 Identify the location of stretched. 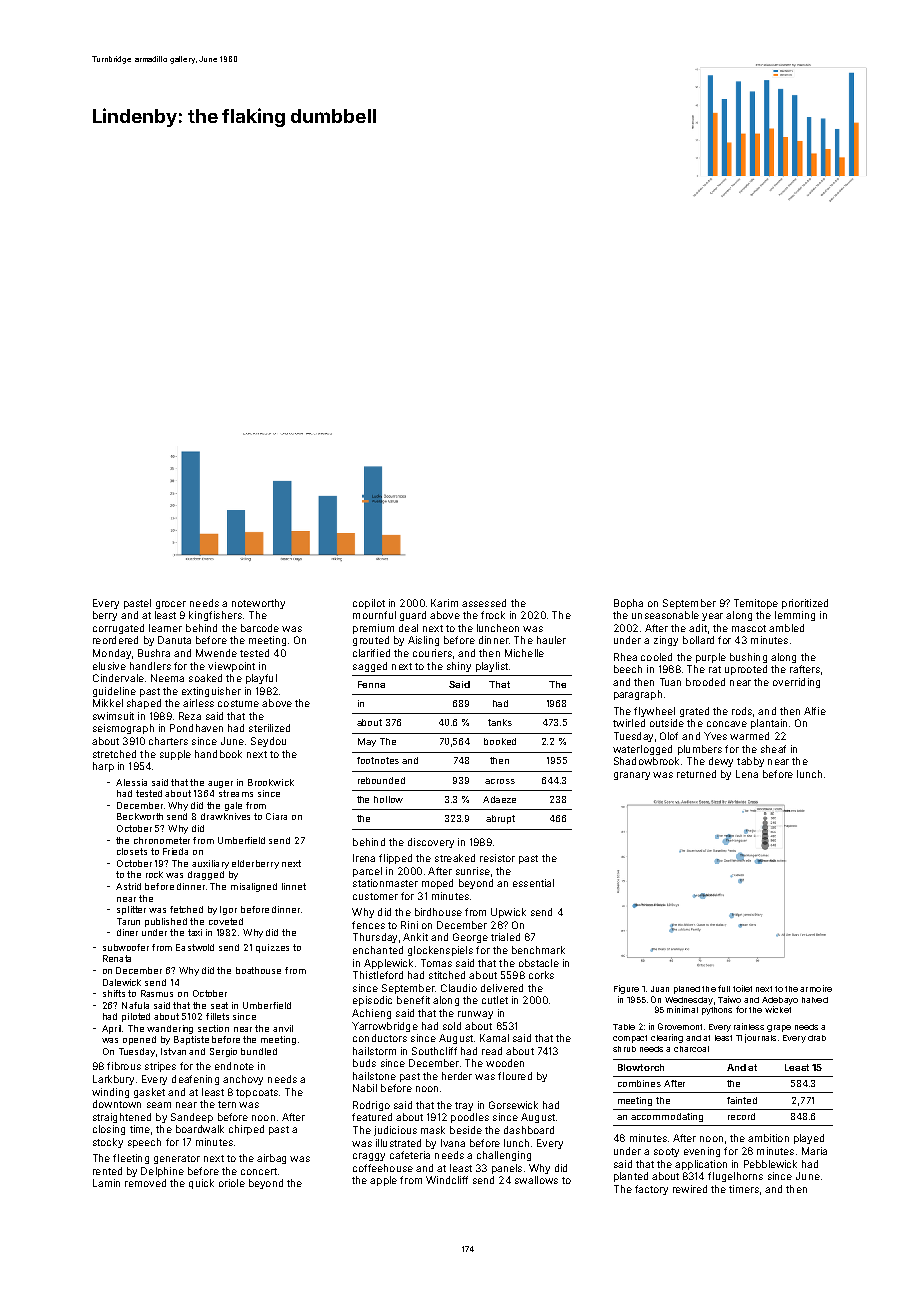
(114, 754).
